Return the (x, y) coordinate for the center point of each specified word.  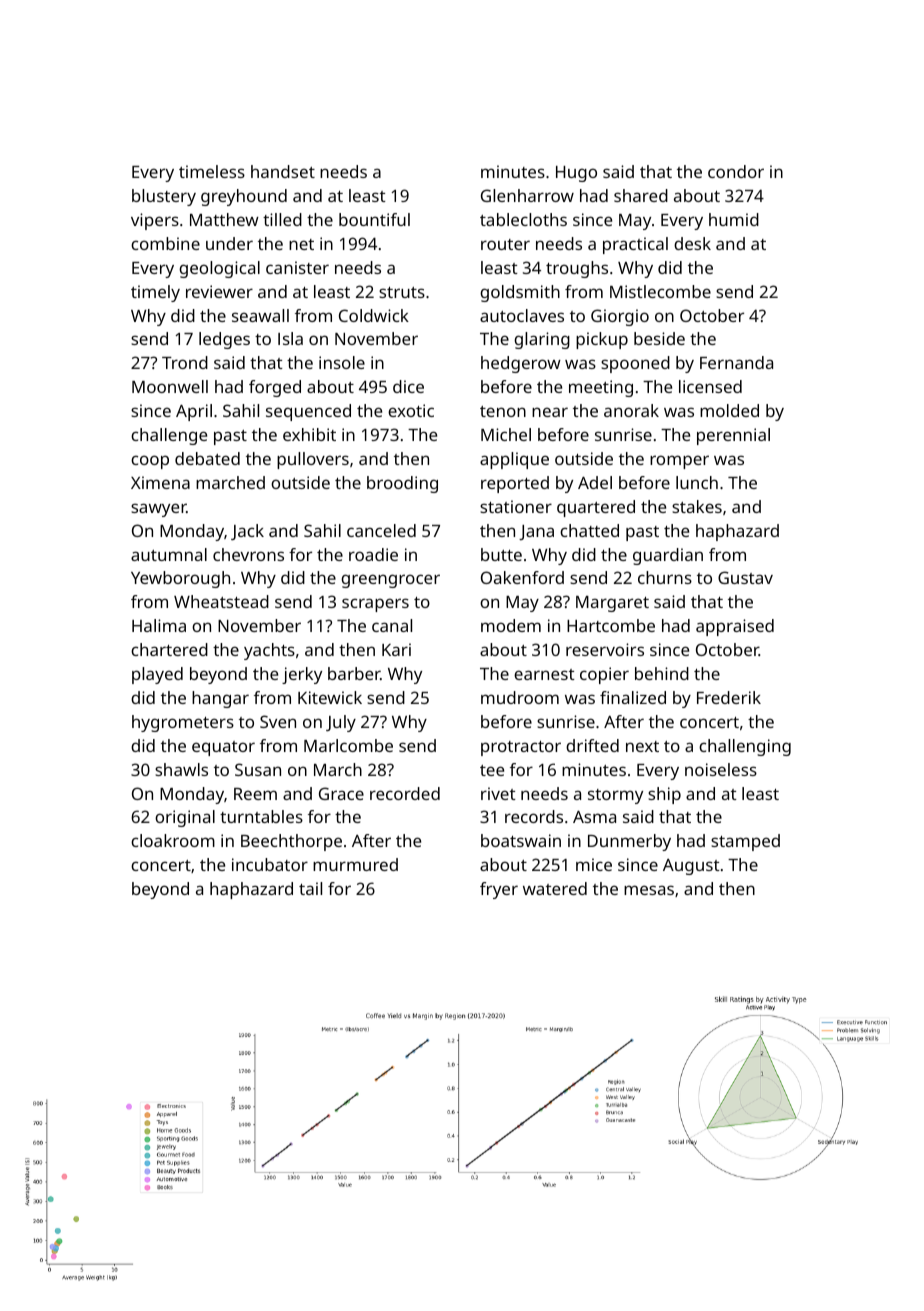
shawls (181, 769)
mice (594, 864)
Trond (185, 362)
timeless (212, 171)
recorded (405, 793)
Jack (247, 532)
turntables (261, 816)
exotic (411, 410)
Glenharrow (527, 195)
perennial (733, 436)
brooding (402, 484)
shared (641, 195)
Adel (595, 482)
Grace (341, 793)
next (642, 746)
